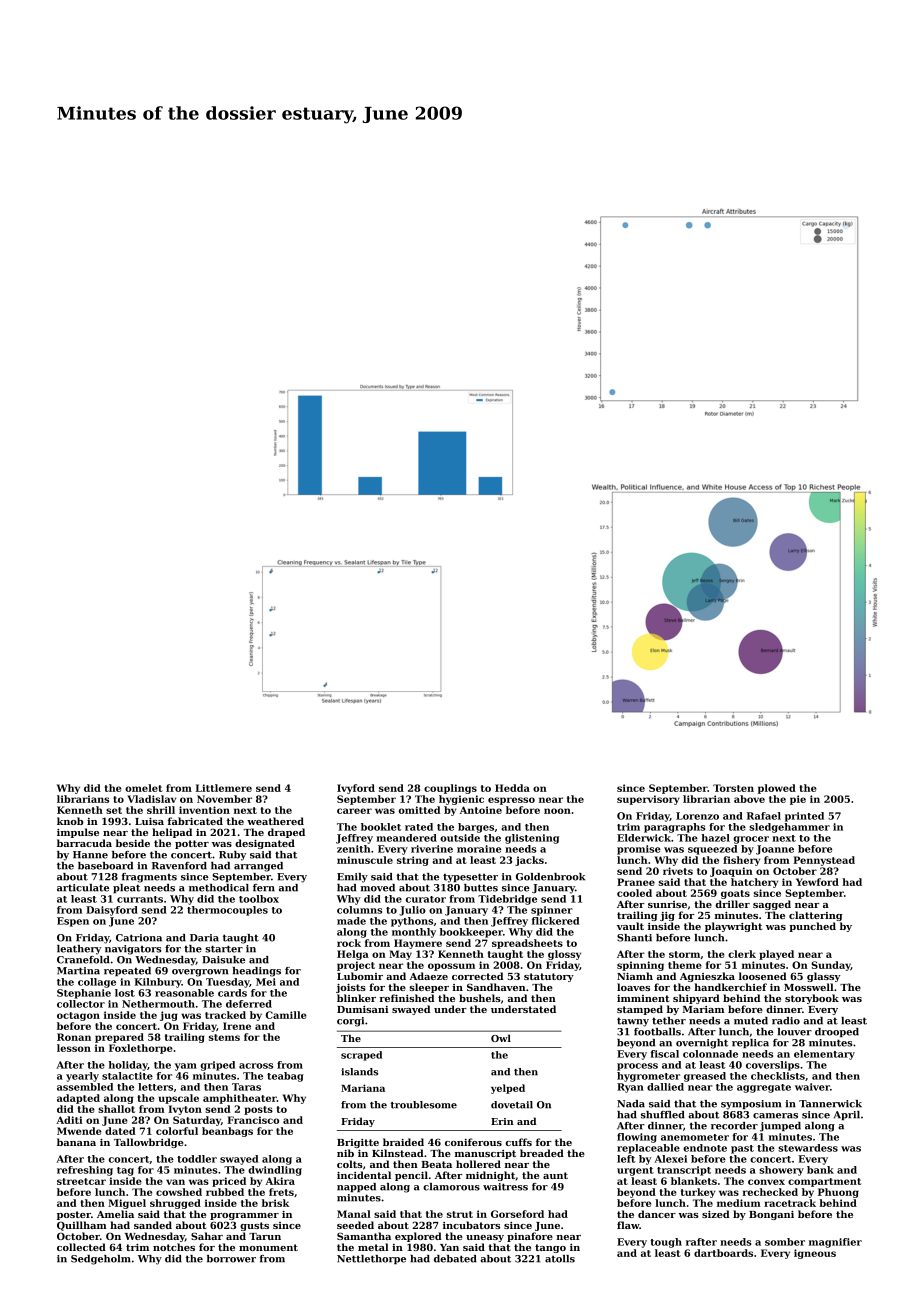 The image size is (924, 1308). Describe the element at coordinates (406, 838) in the screenshot. I see `meandered` at that location.
